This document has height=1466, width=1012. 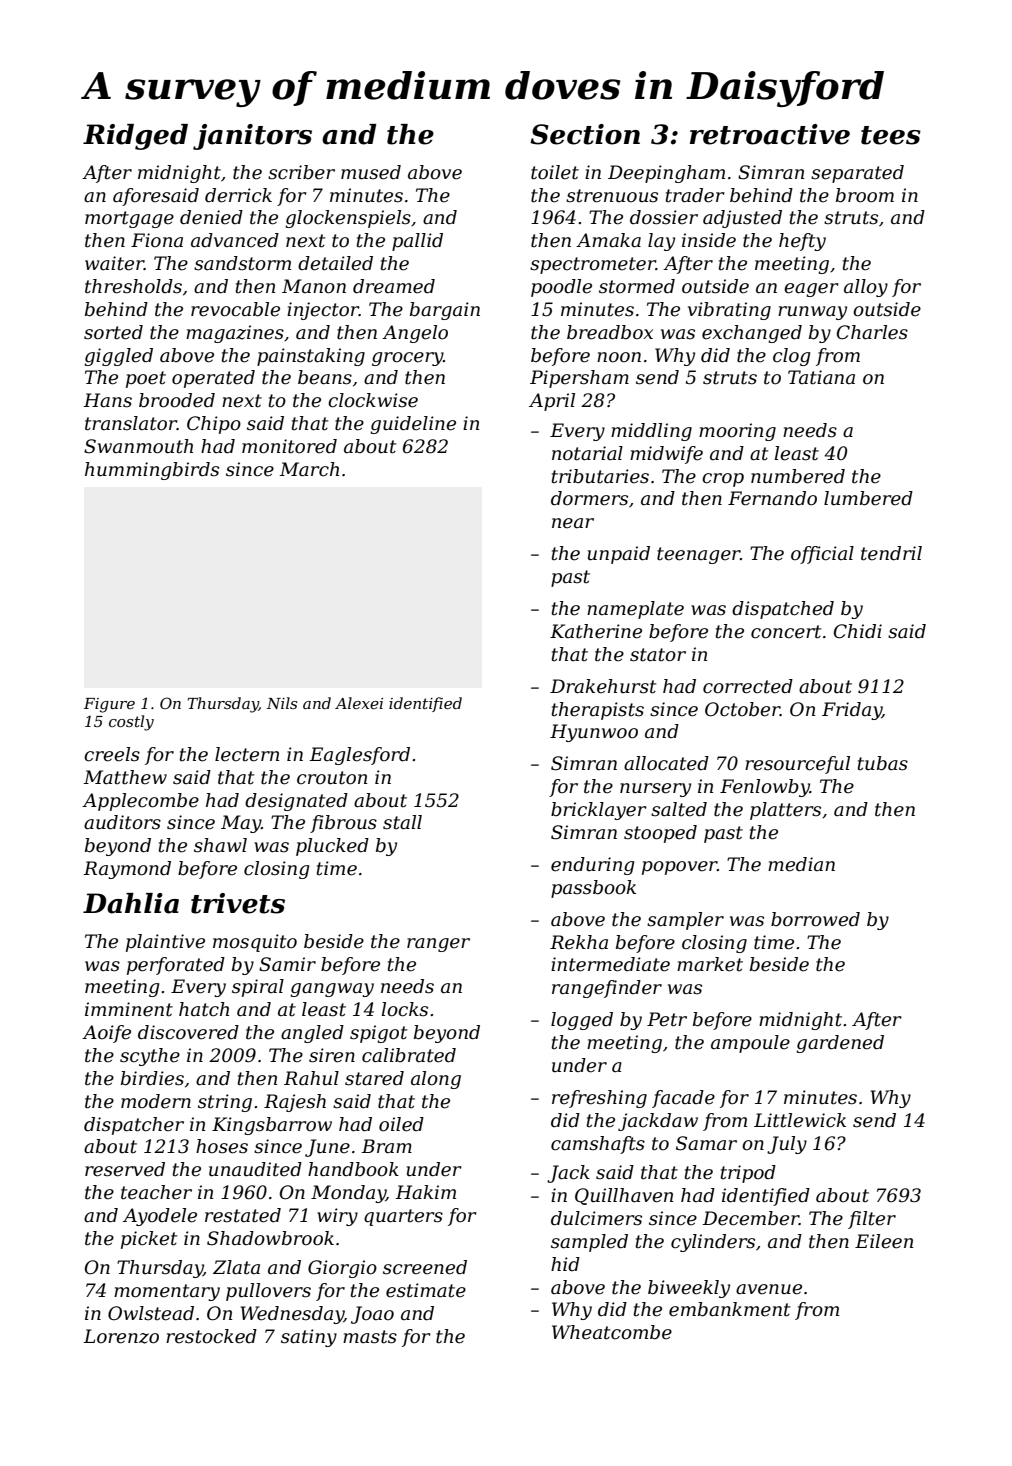 What do you see at coordinates (301, 172) in the document?
I see `scriber` at bounding box center [301, 172].
